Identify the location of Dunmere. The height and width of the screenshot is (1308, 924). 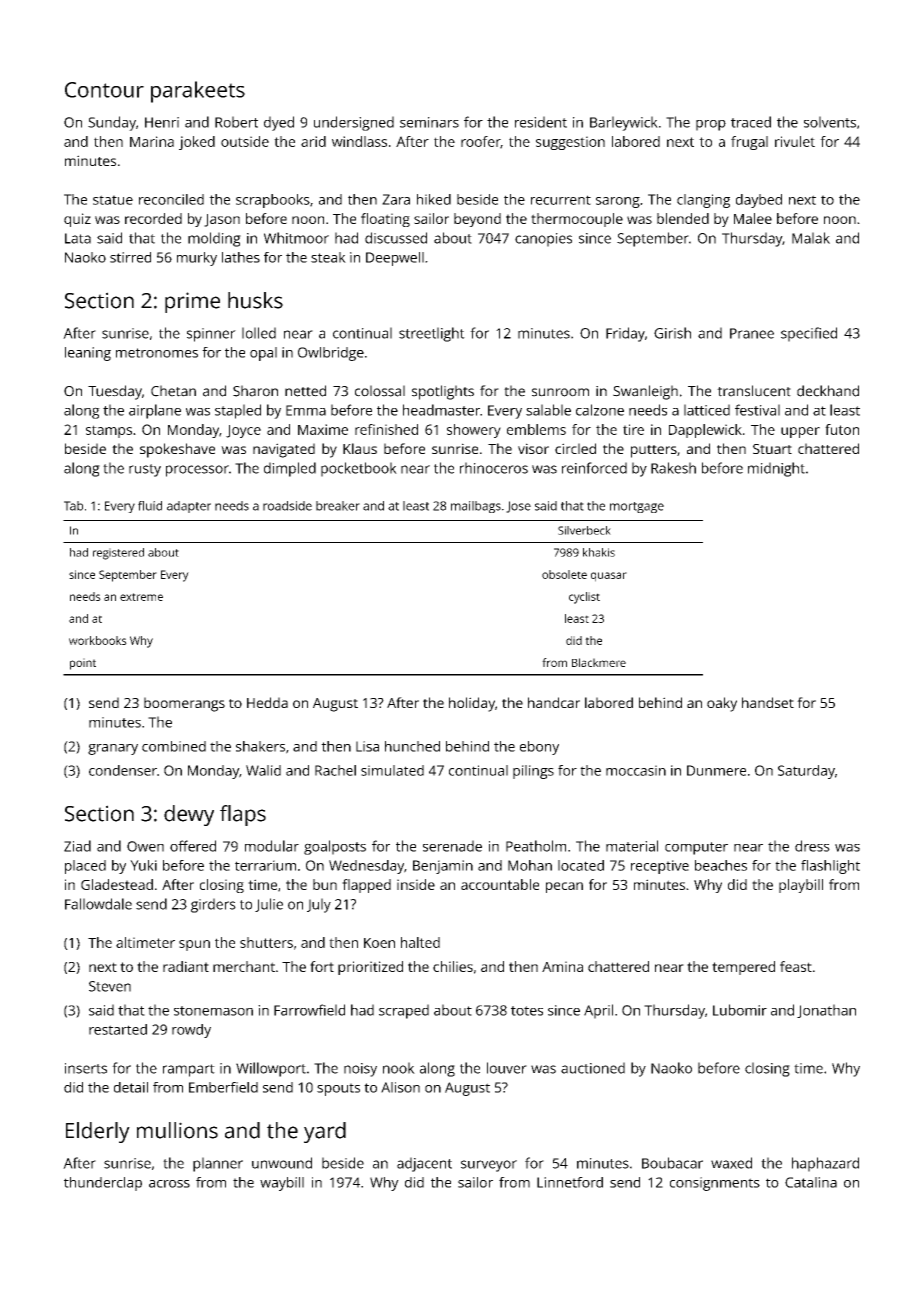
(716, 770).
